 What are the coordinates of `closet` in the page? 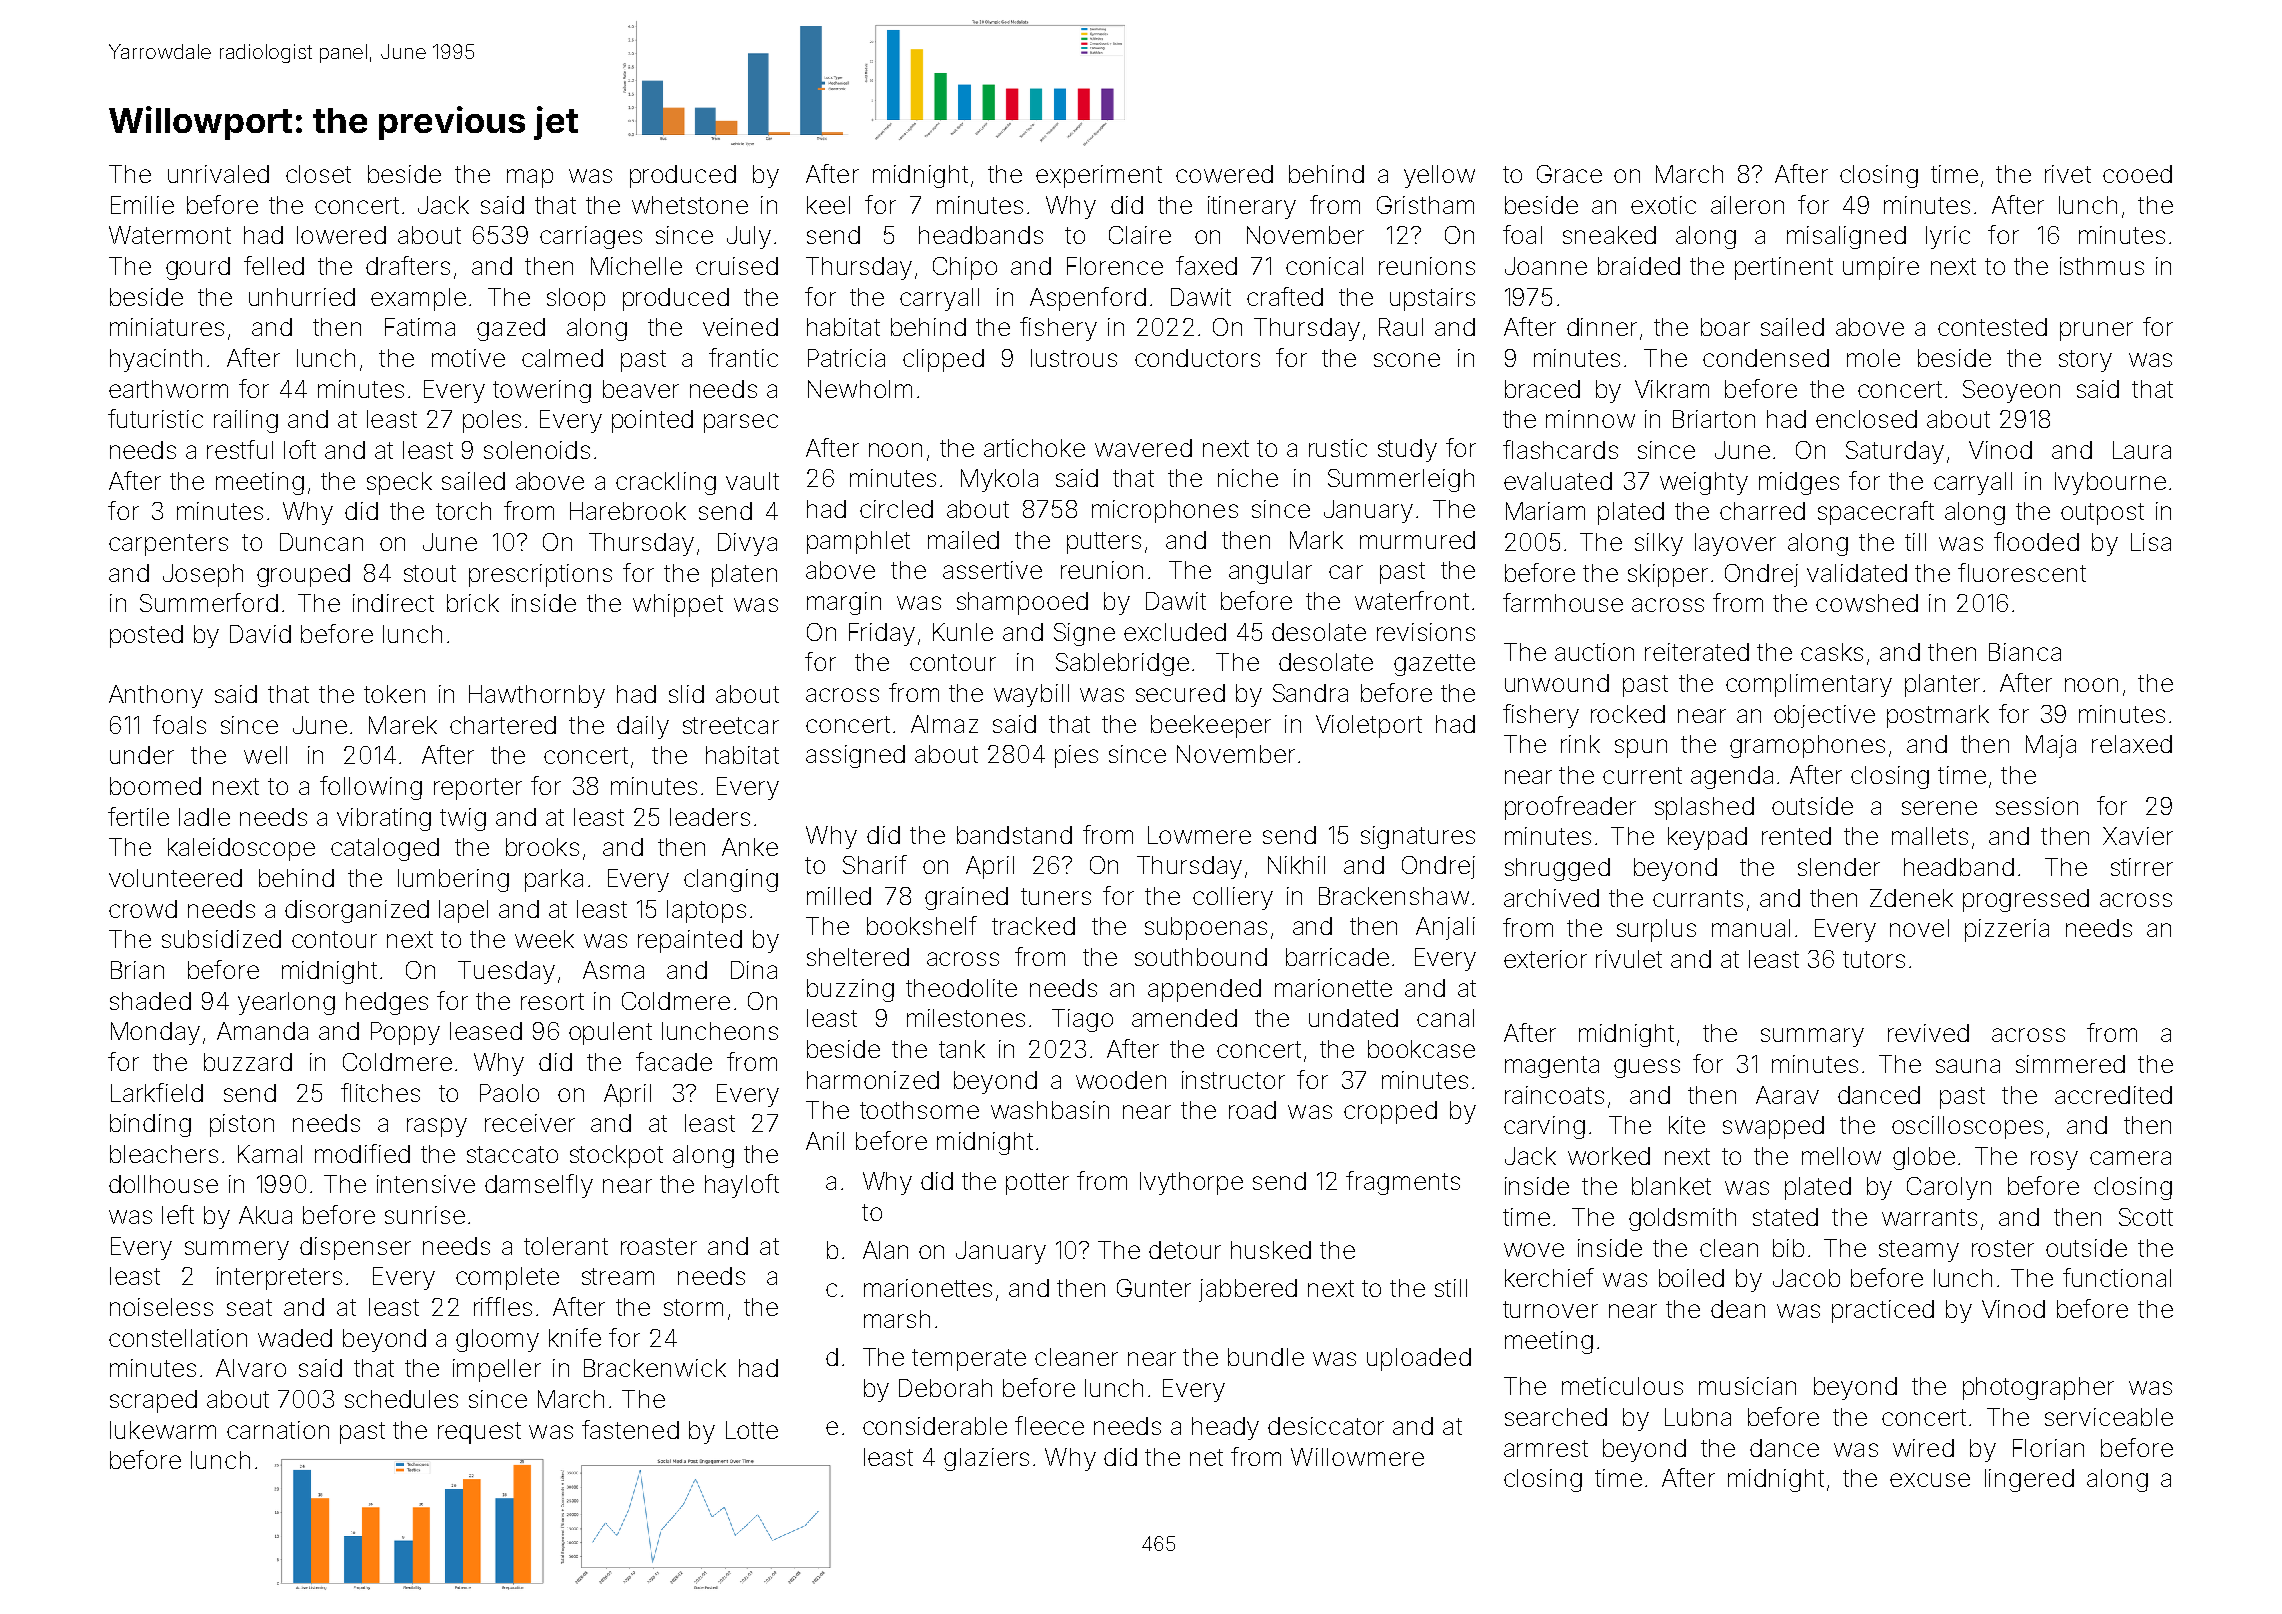 It's located at (318, 174).
